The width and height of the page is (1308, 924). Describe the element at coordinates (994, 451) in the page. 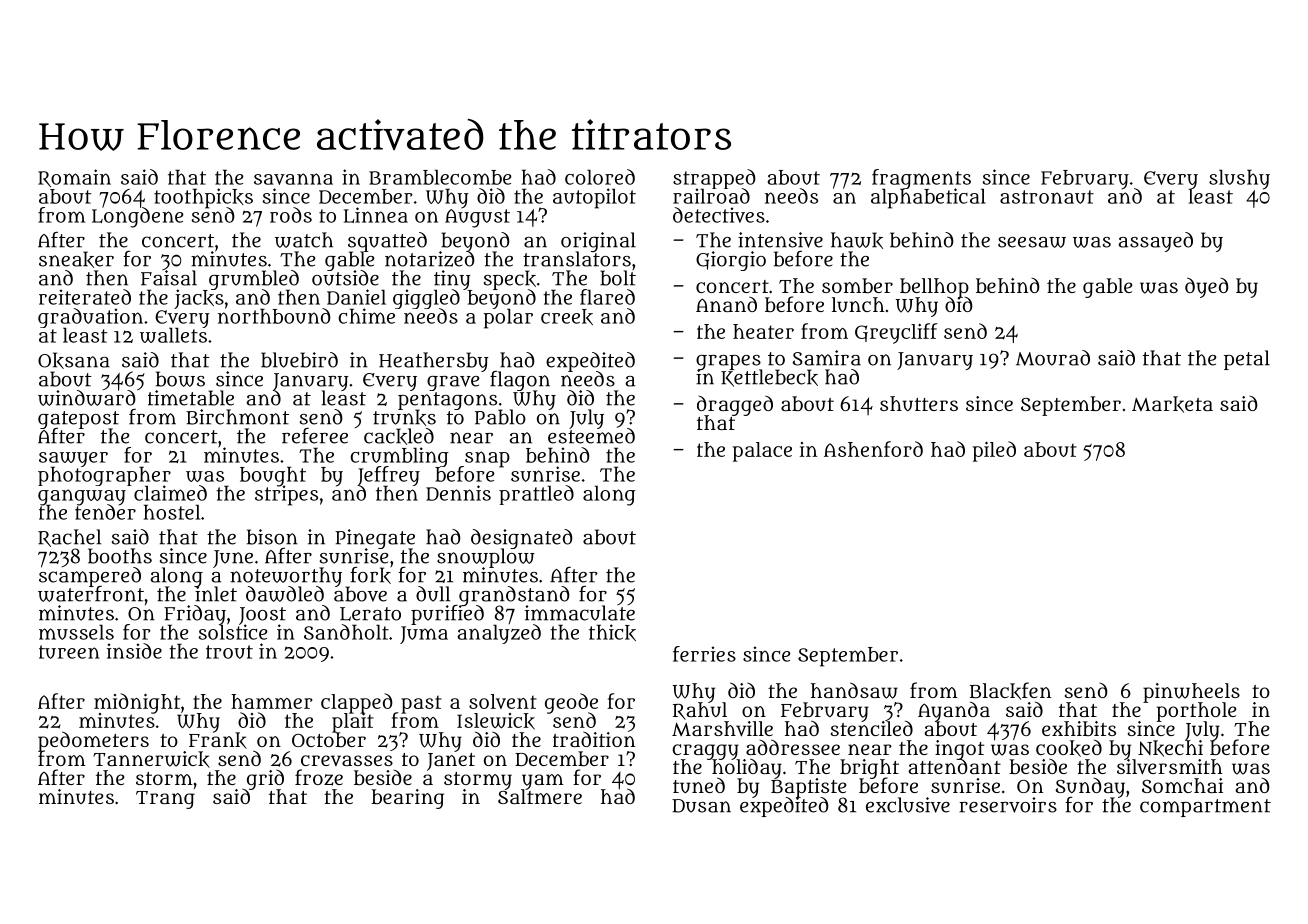

I see `piled` at that location.
